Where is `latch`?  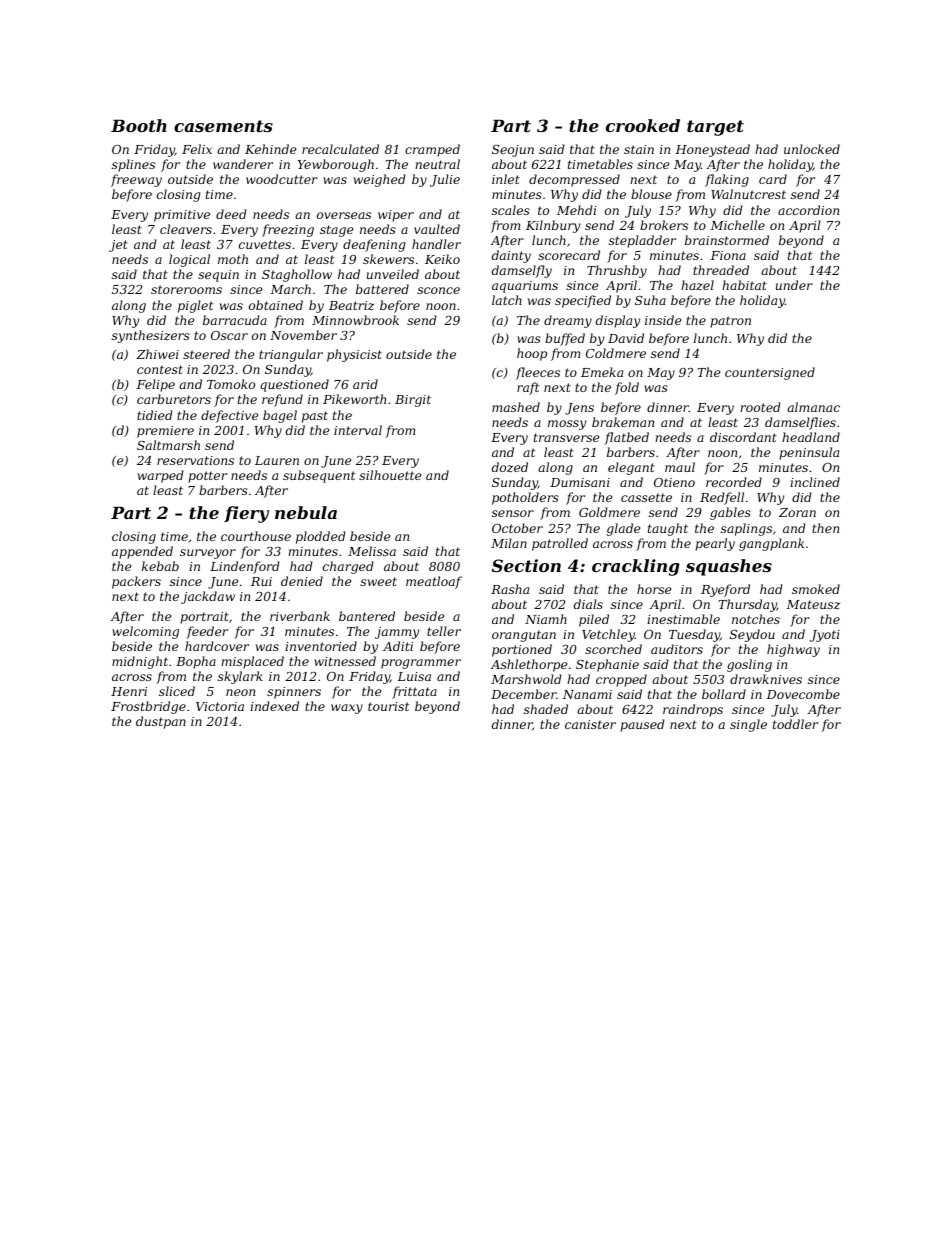
latch is located at coordinates (507, 300).
